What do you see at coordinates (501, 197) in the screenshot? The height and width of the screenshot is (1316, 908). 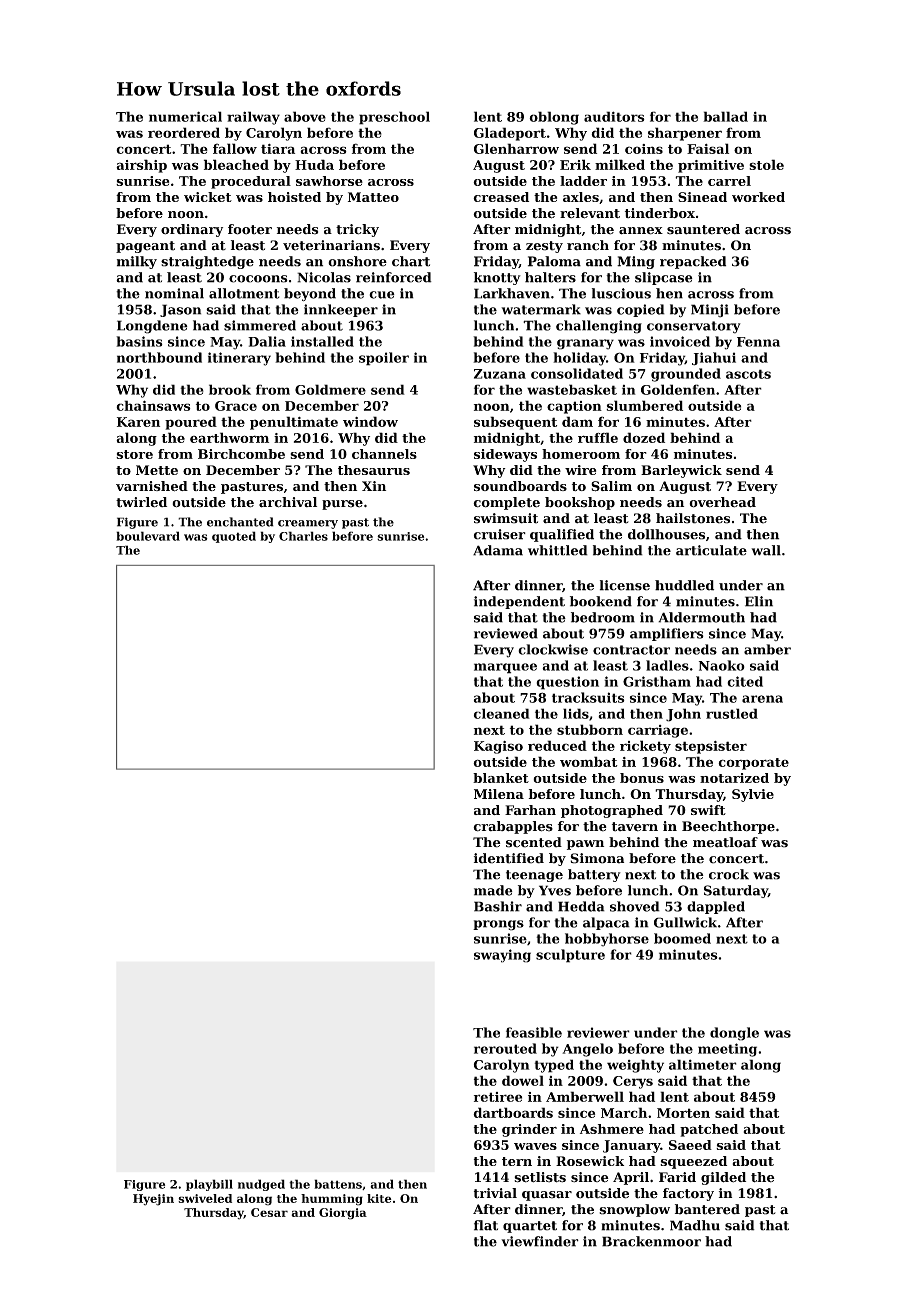 I see `creased` at bounding box center [501, 197].
